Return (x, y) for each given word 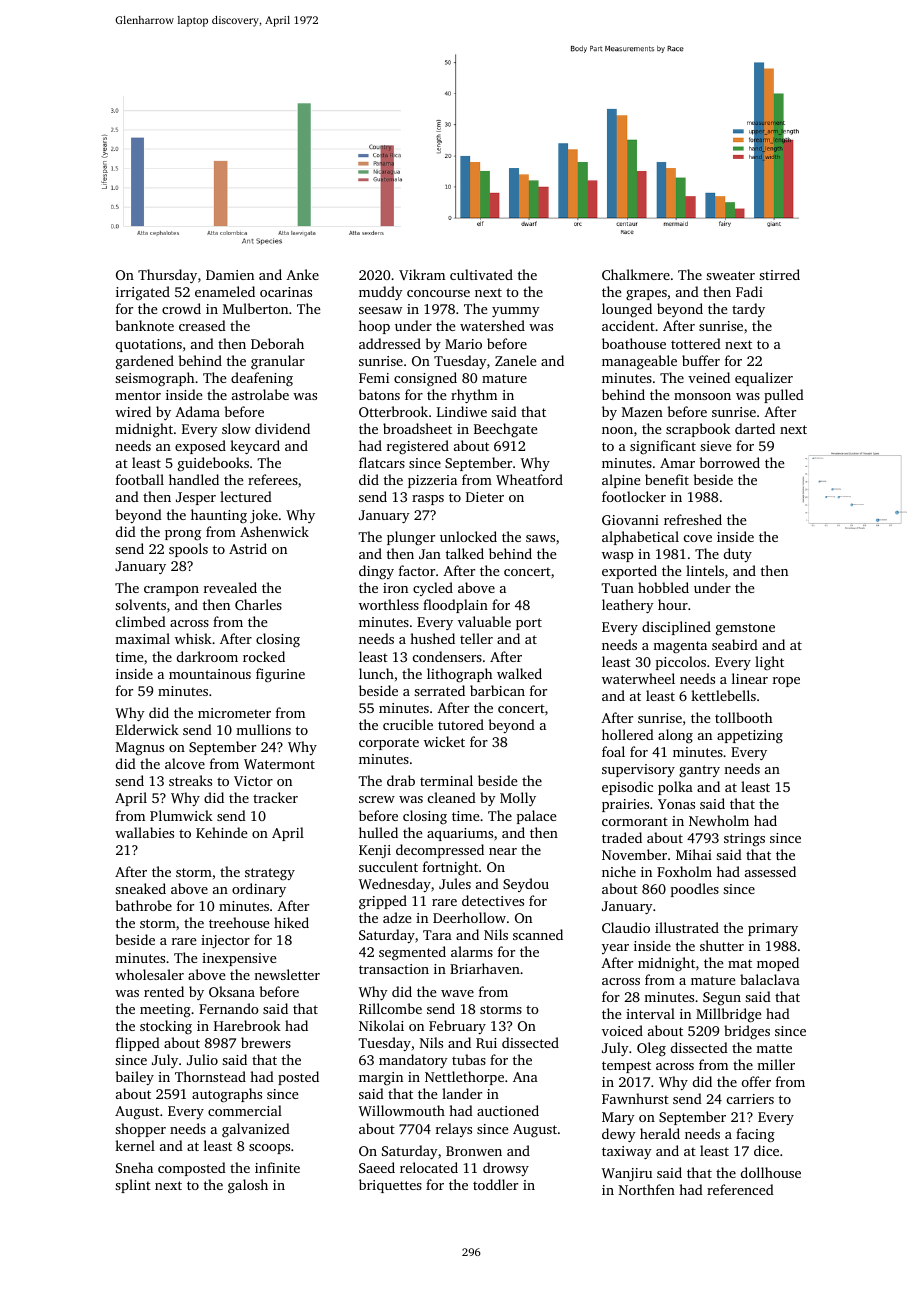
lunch (376, 673)
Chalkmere (636, 274)
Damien (230, 275)
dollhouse (771, 1172)
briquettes (390, 1186)
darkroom (207, 656)
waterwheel (638, 678)
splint (133, 1186)
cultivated (481, 274)
